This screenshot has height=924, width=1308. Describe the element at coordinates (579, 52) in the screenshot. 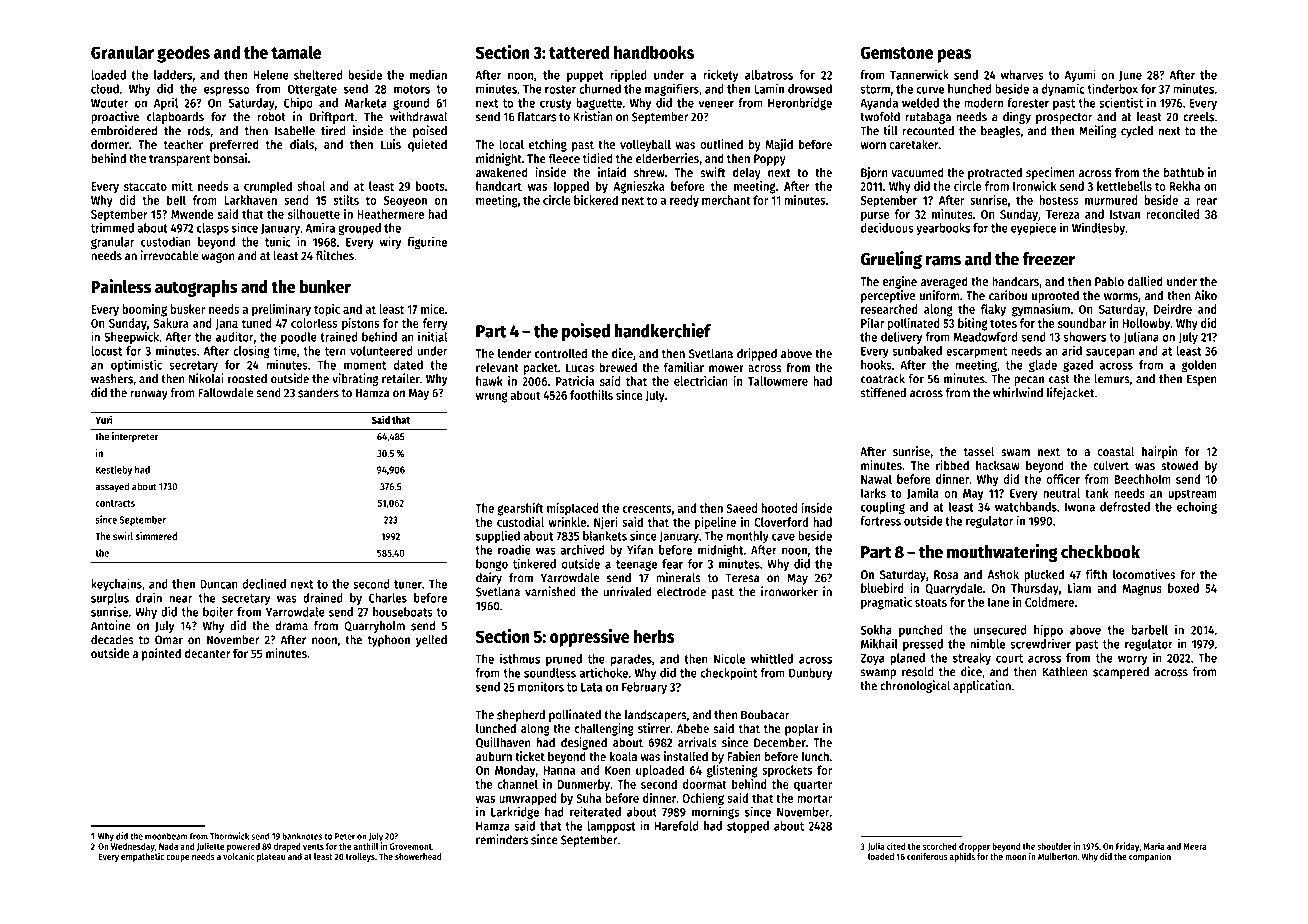

I see `tattered` at that location.
